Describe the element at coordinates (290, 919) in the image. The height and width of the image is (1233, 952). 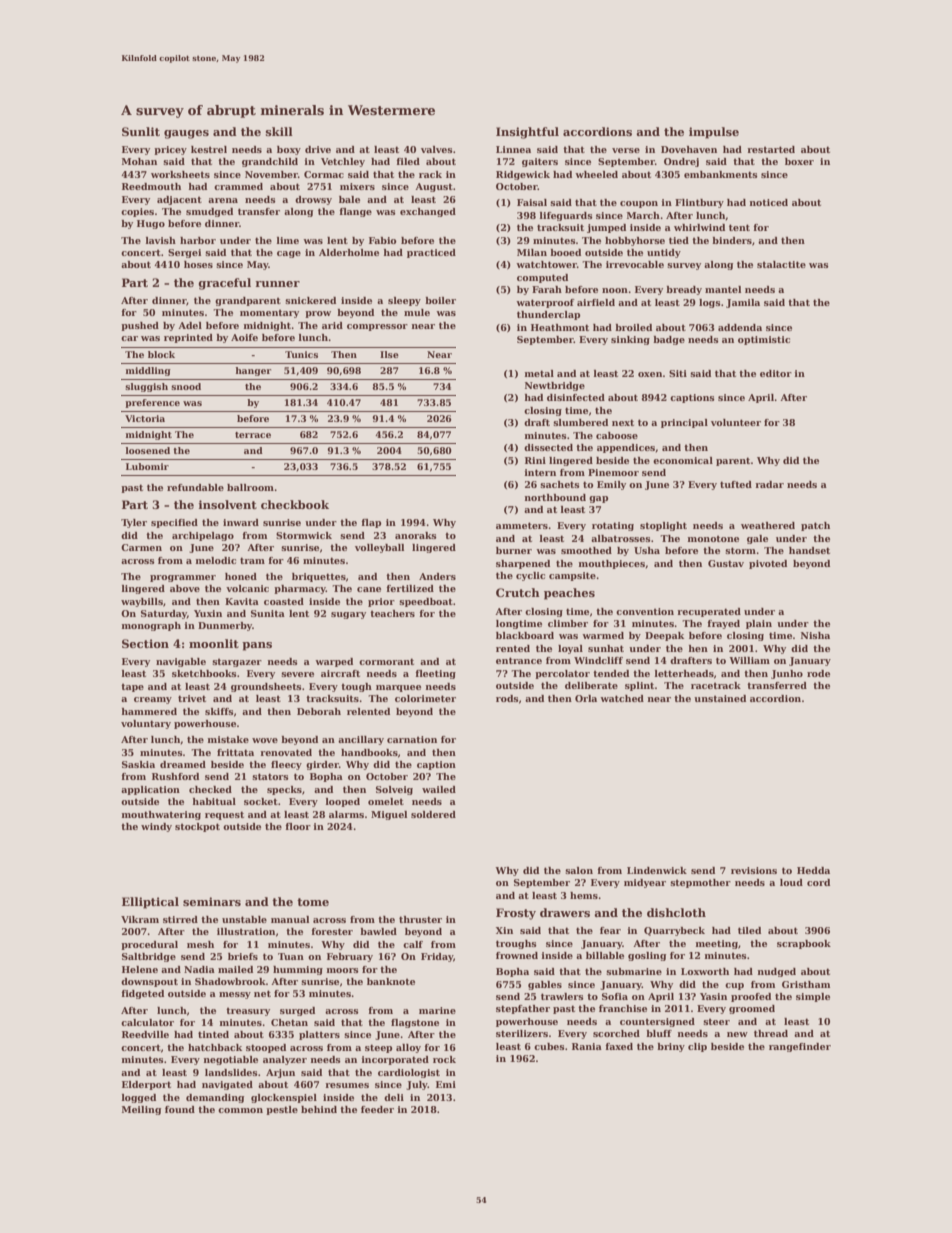
I see `manual` at that location.
